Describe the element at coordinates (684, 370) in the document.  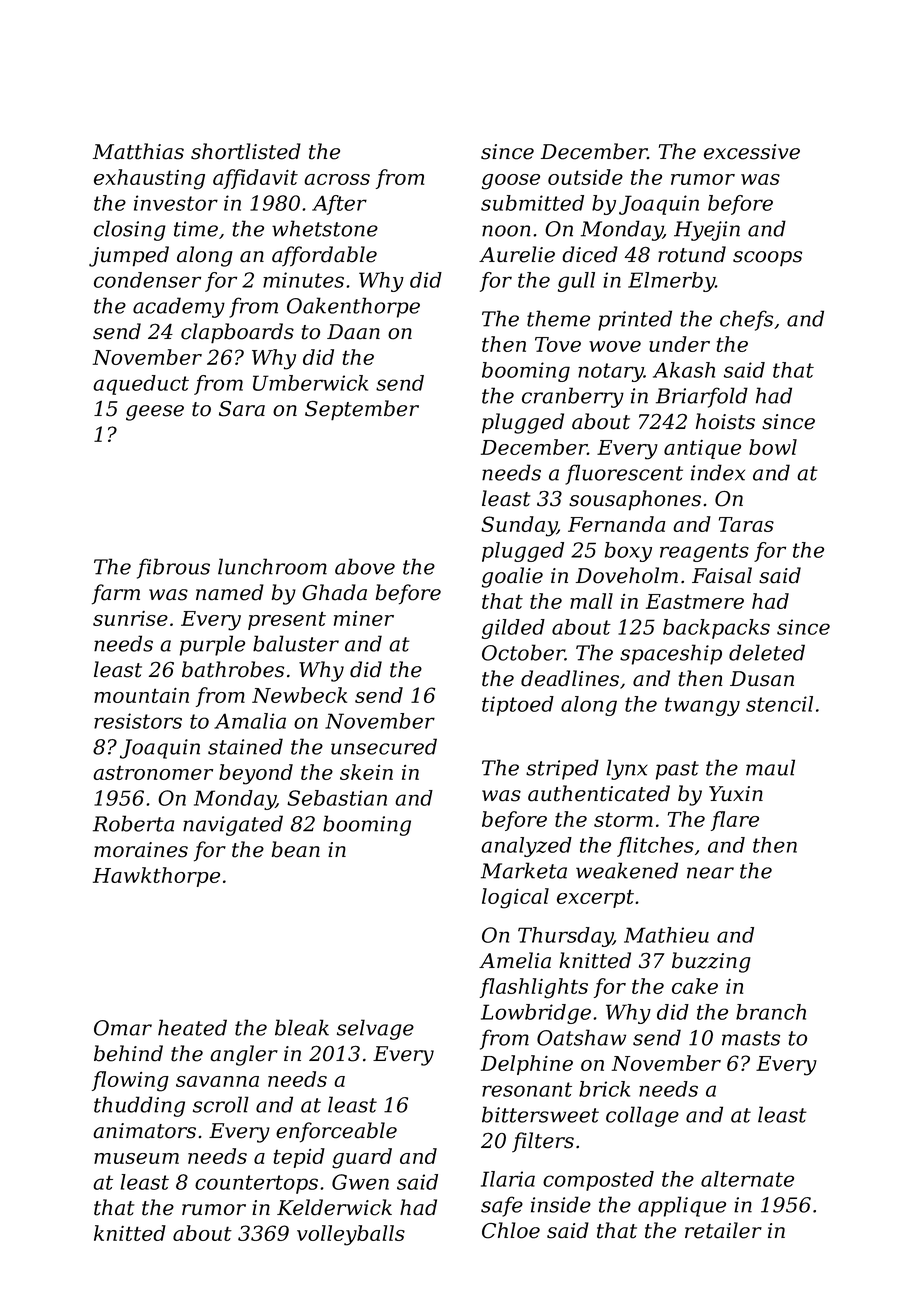
I see `Akash` at that location.
